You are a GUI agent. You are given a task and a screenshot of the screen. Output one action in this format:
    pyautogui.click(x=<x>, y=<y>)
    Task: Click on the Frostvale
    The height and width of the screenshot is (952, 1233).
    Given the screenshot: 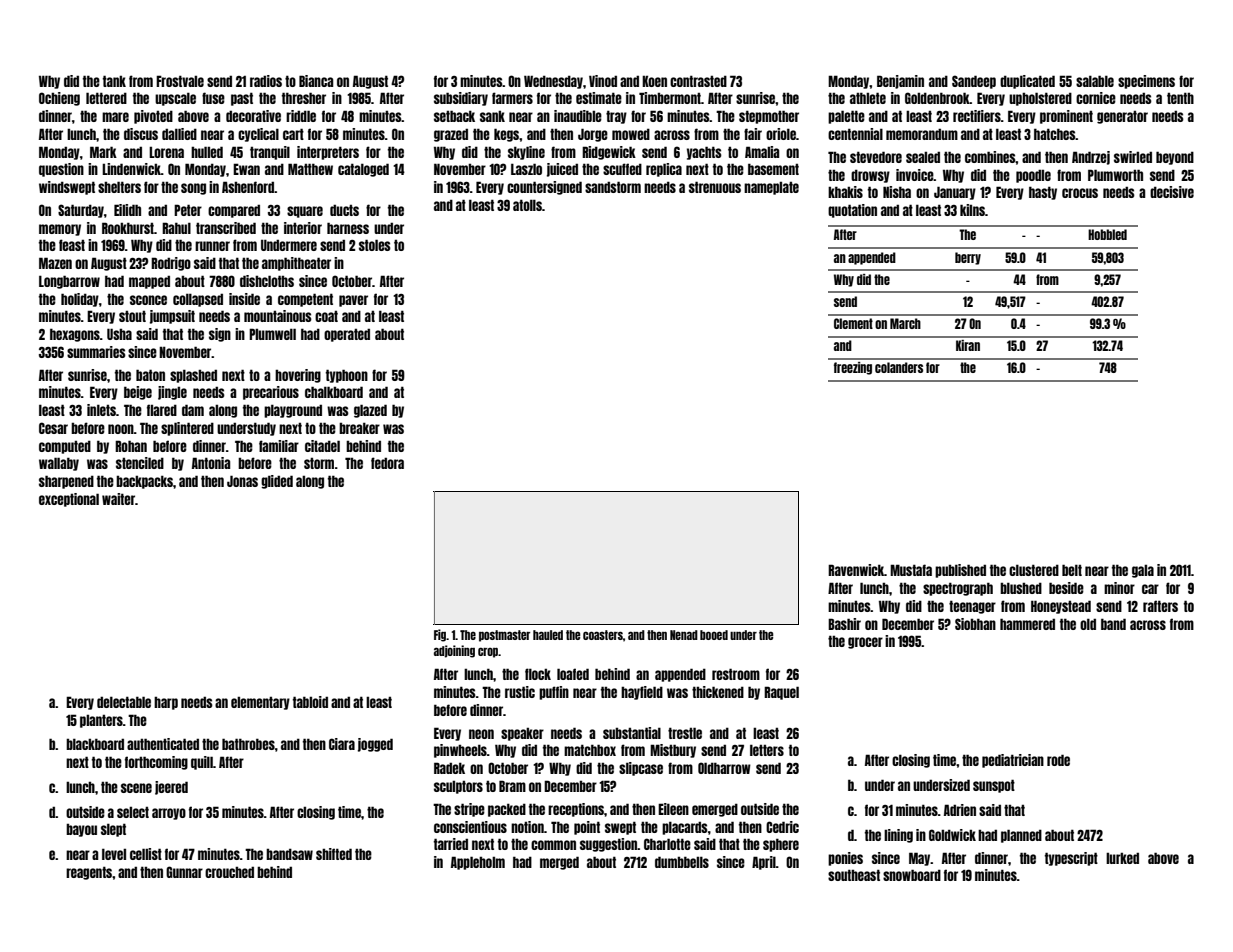 What is the action you would take?
    pyautogui.click(x=180, y=81)
